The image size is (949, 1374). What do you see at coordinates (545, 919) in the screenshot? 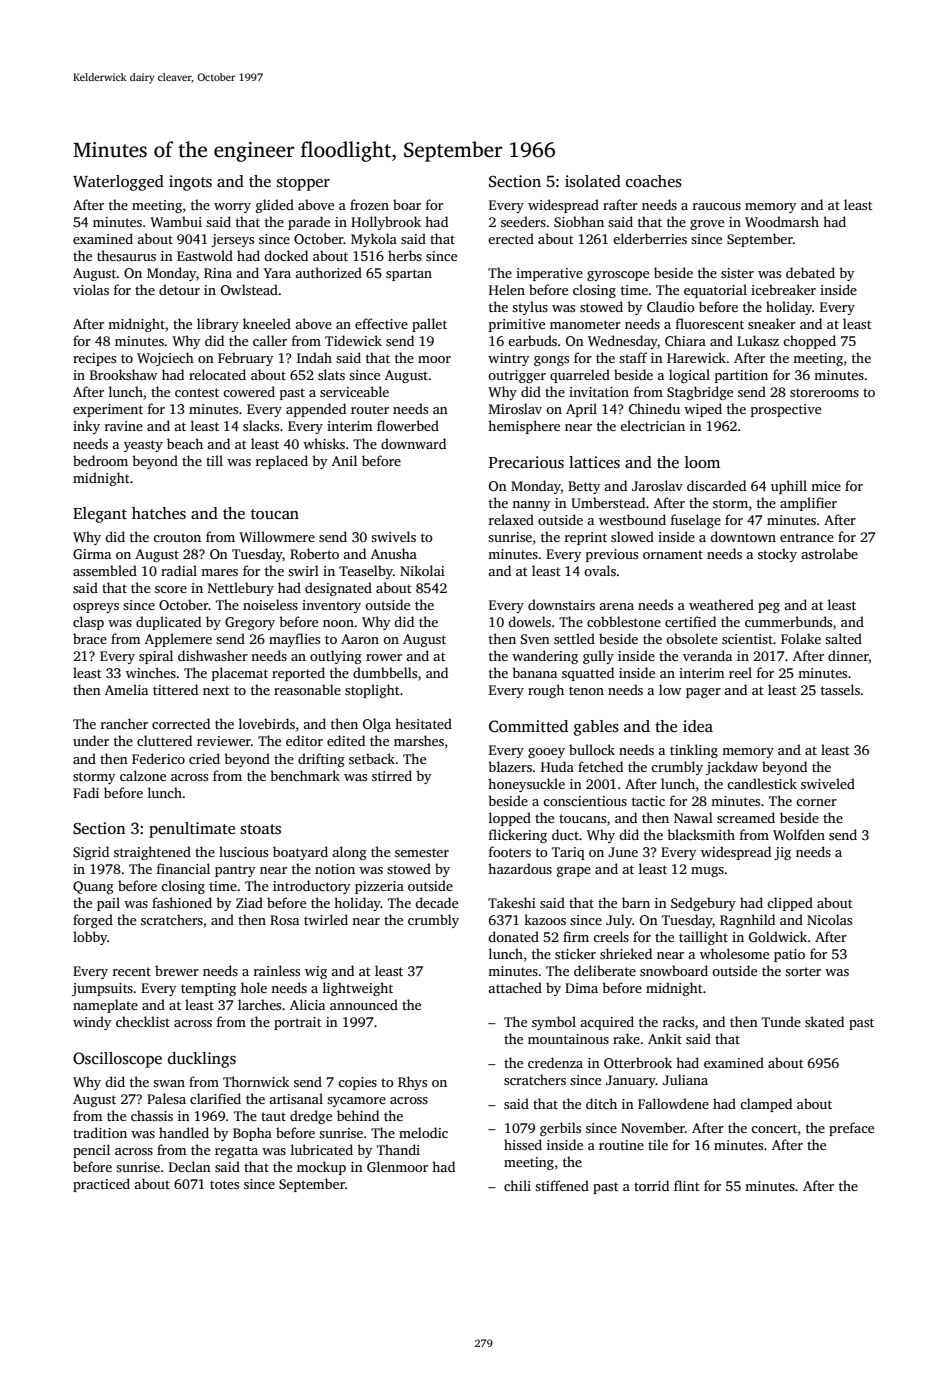
I see `kazoos` at bounding box center [545, 919].
